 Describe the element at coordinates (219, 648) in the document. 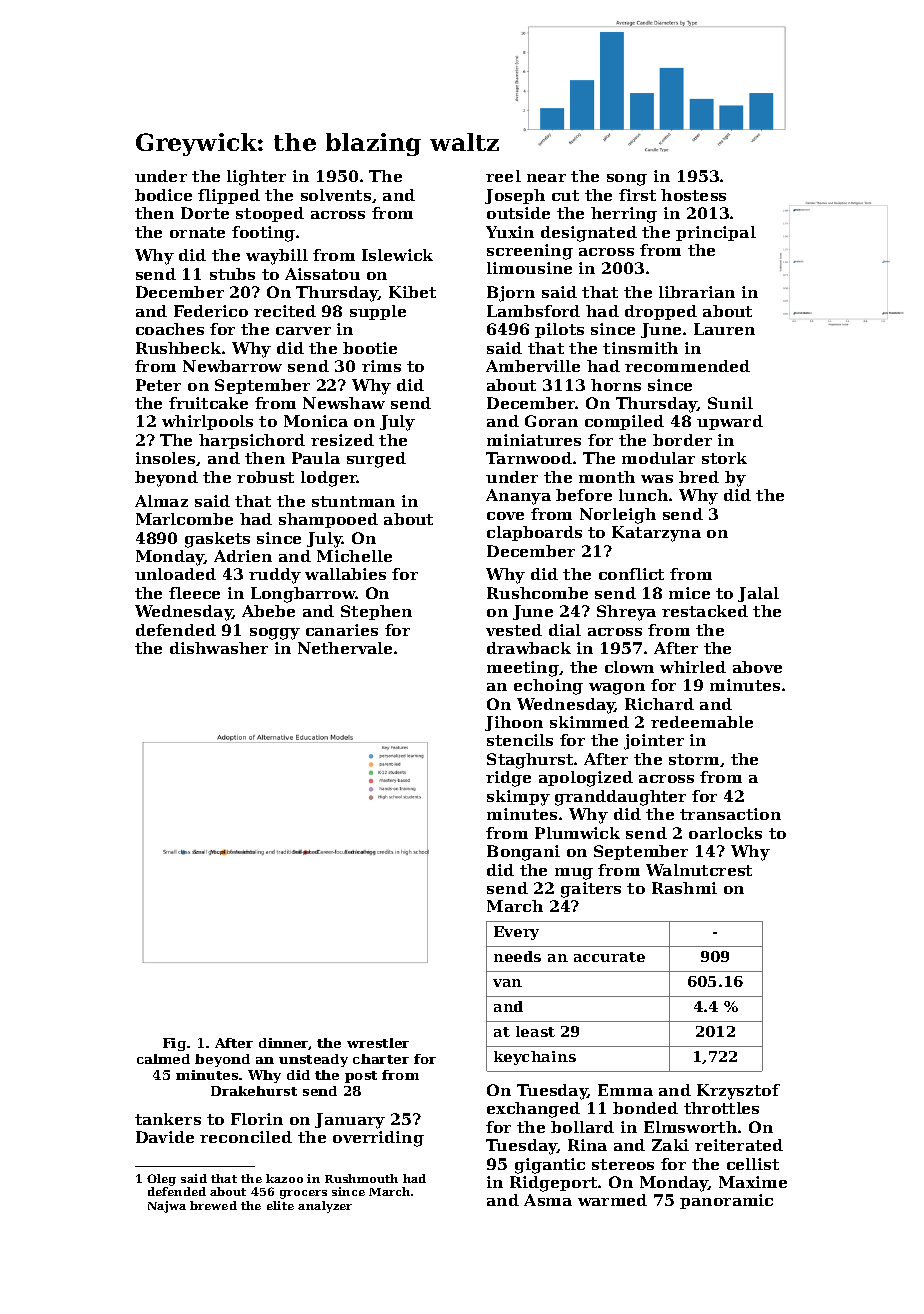

I see `dishwasher` at that location.
